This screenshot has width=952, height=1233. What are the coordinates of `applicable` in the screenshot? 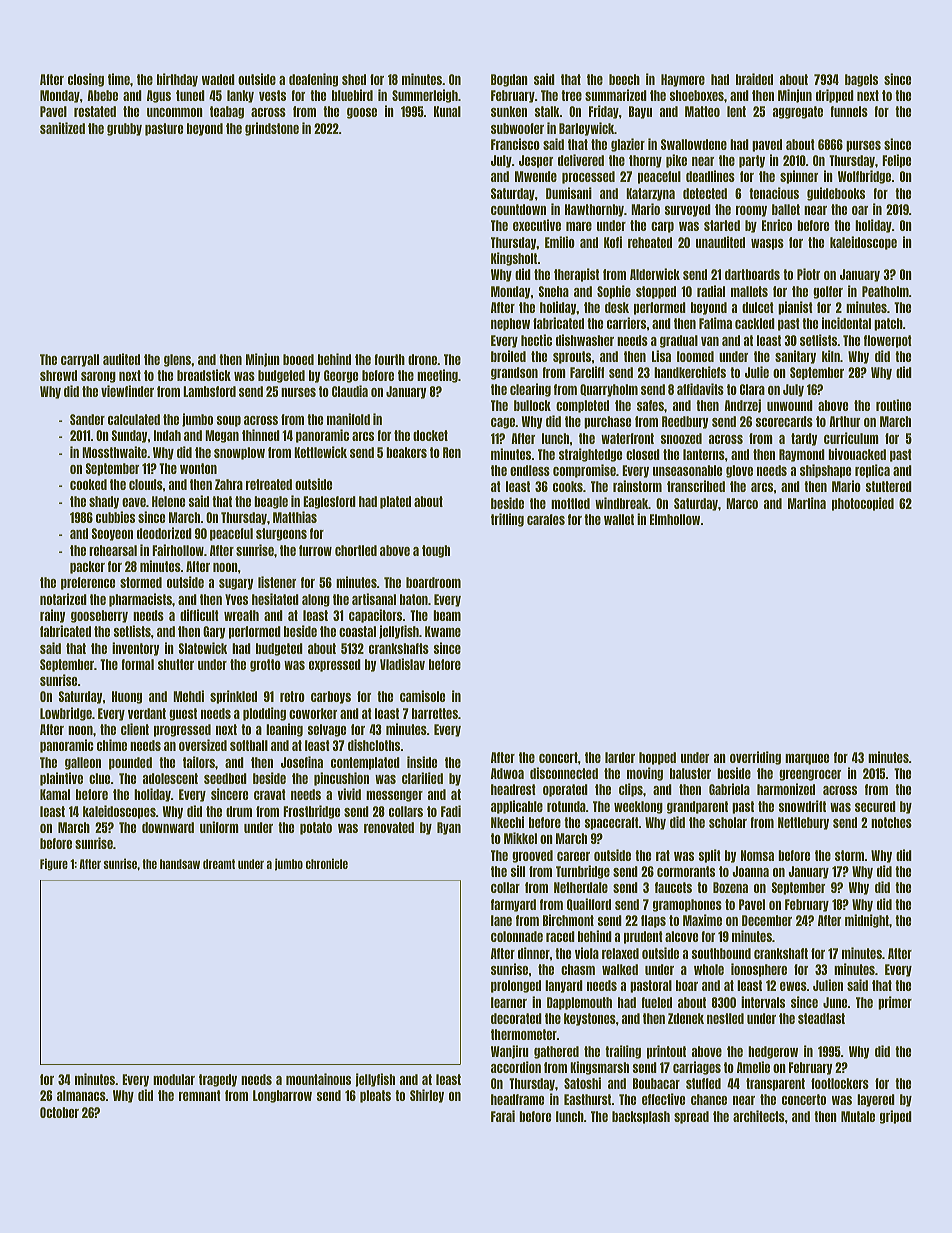 It's located at (517, 807).
